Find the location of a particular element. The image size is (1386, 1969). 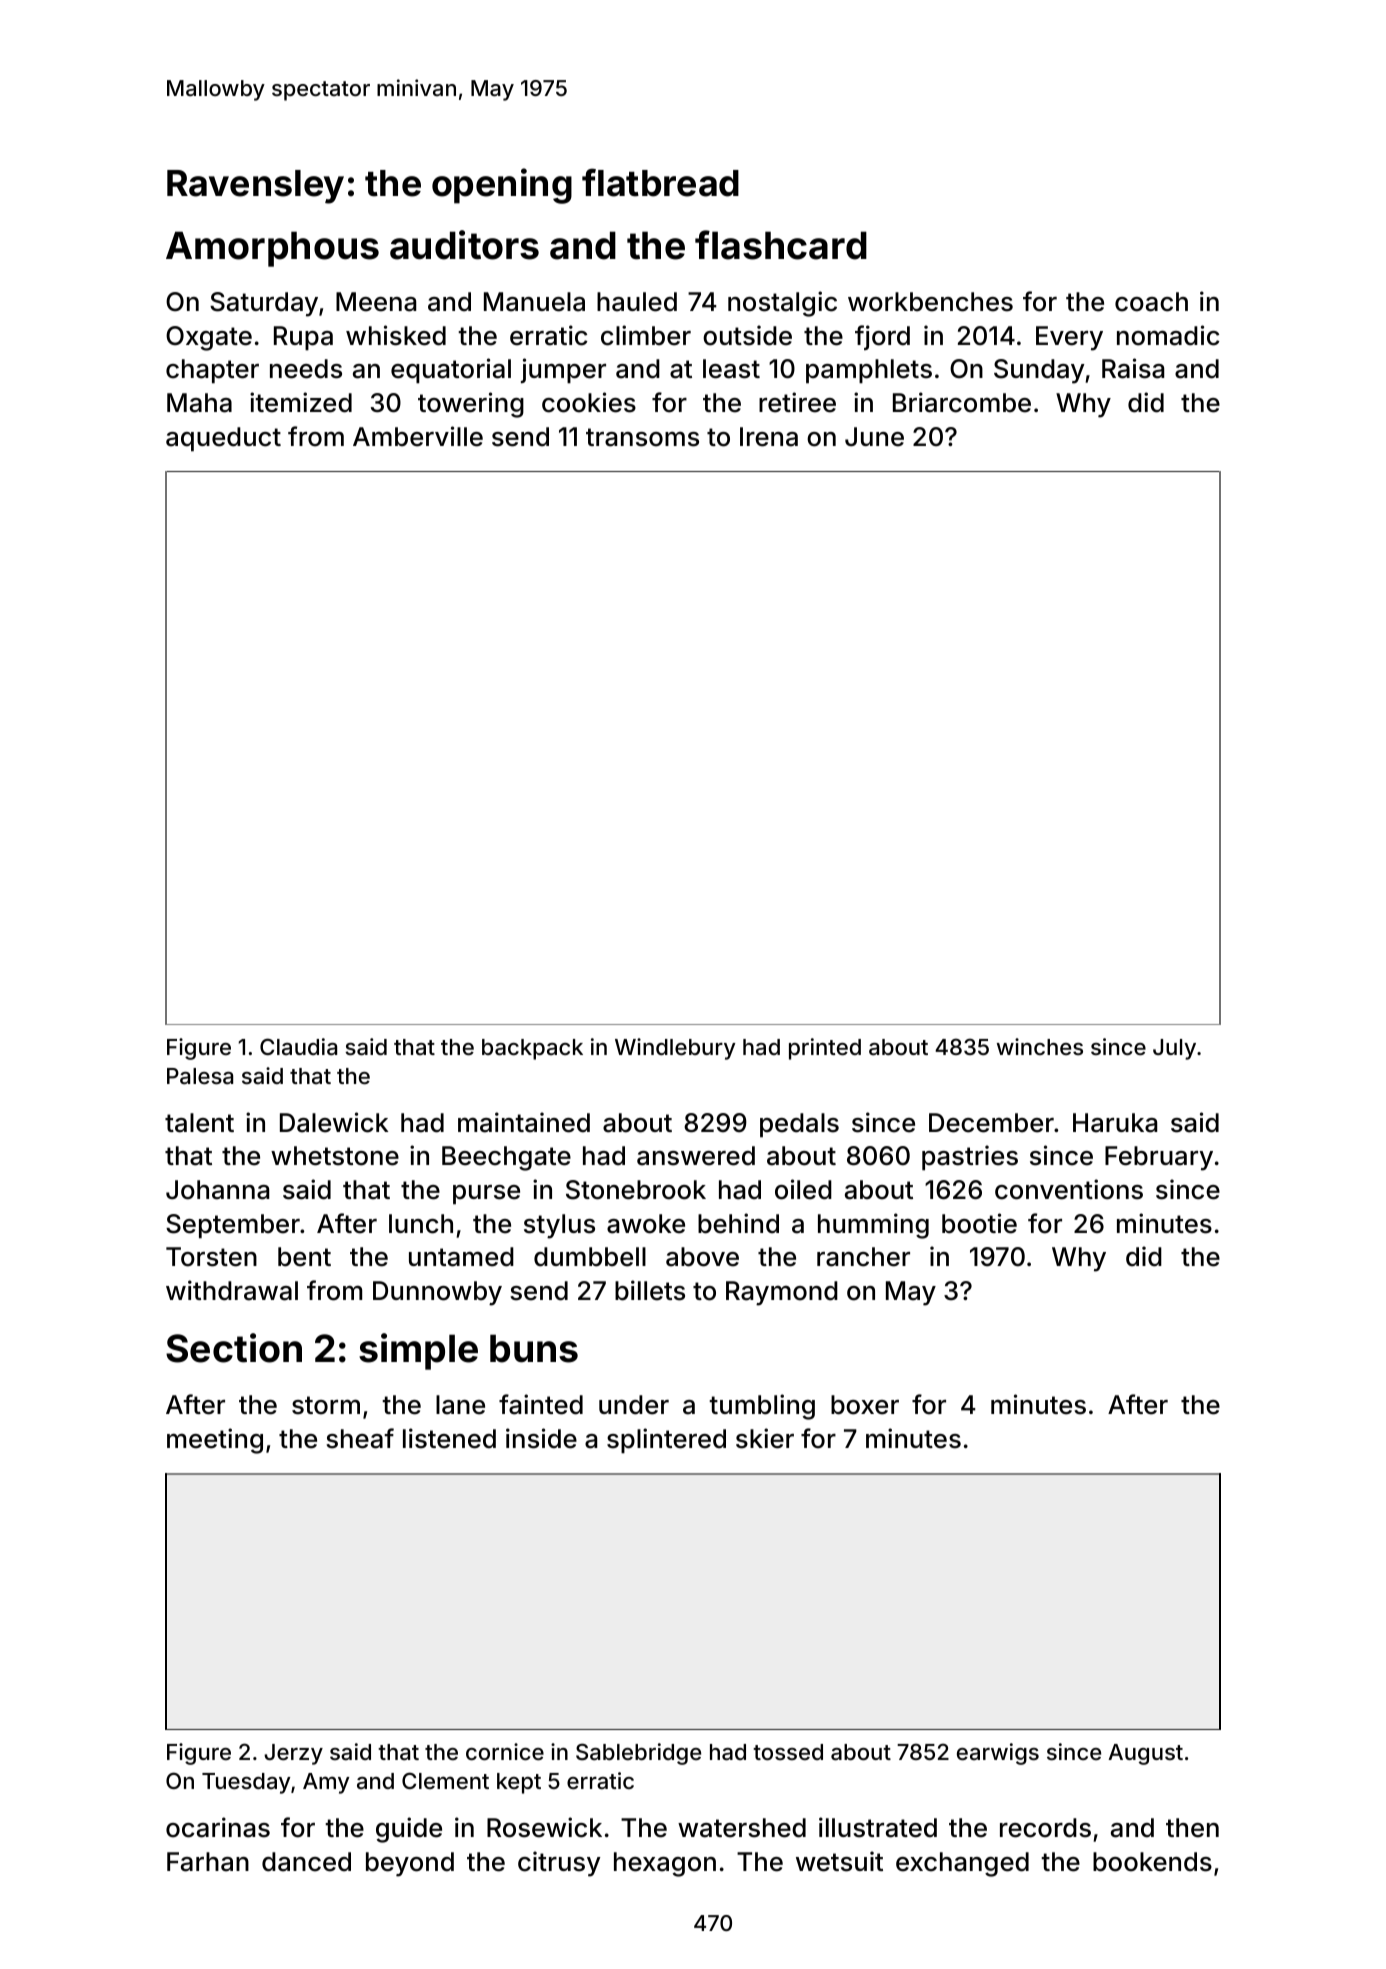

June is located at coordinates (874, 437).
